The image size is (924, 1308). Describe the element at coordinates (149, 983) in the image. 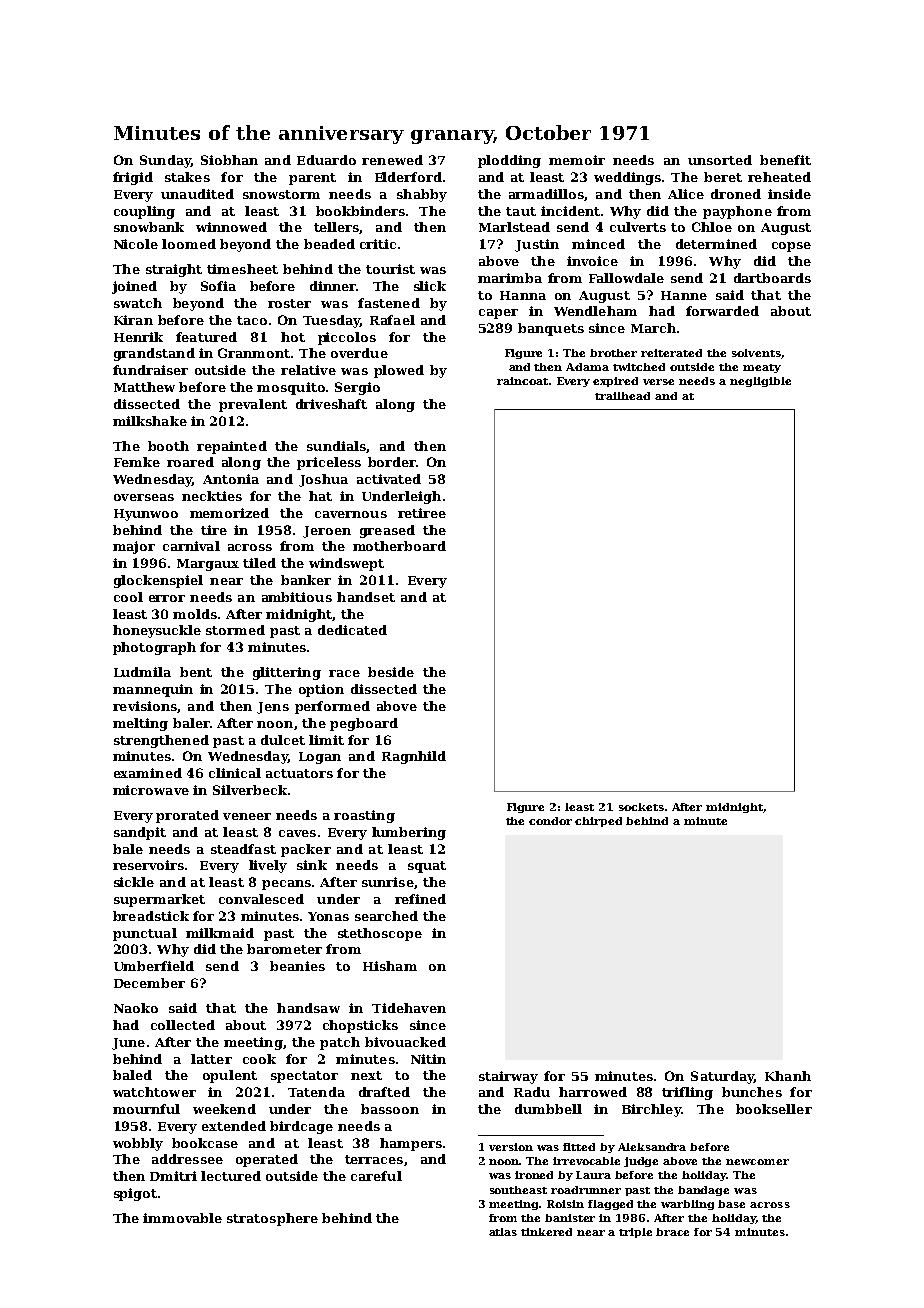

I see `December` at that location.
